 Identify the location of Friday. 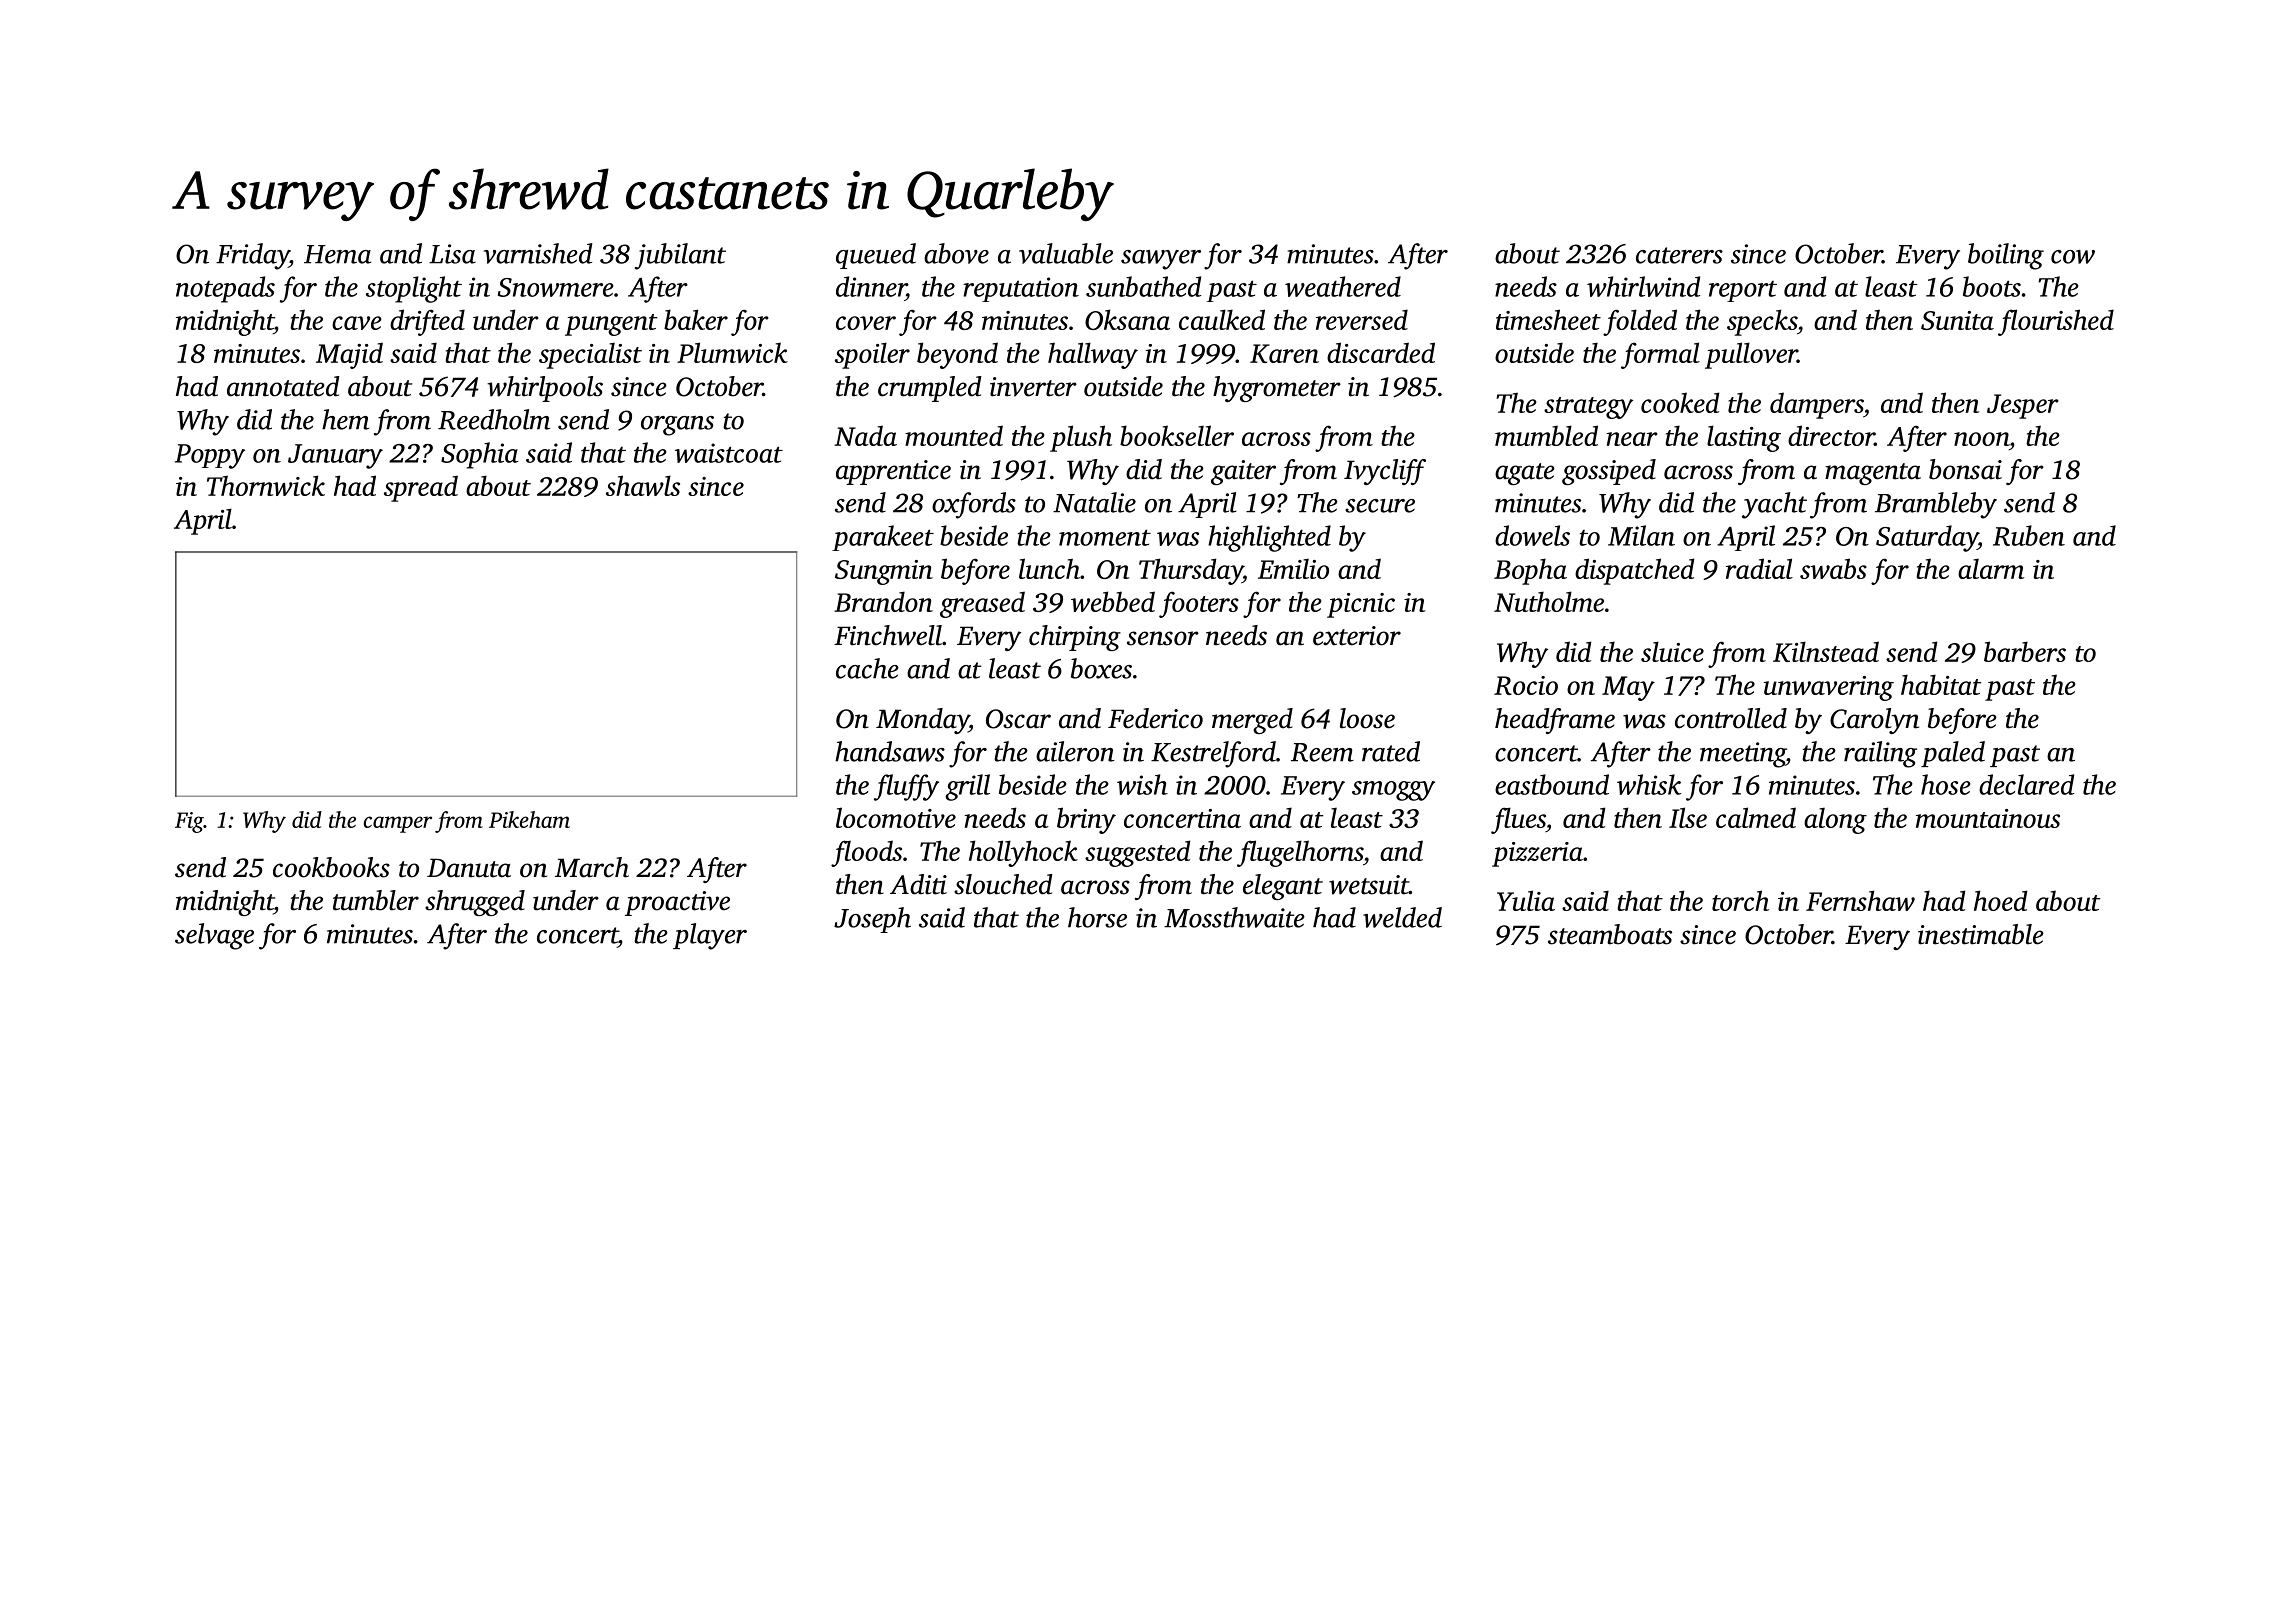
(252, 256).
